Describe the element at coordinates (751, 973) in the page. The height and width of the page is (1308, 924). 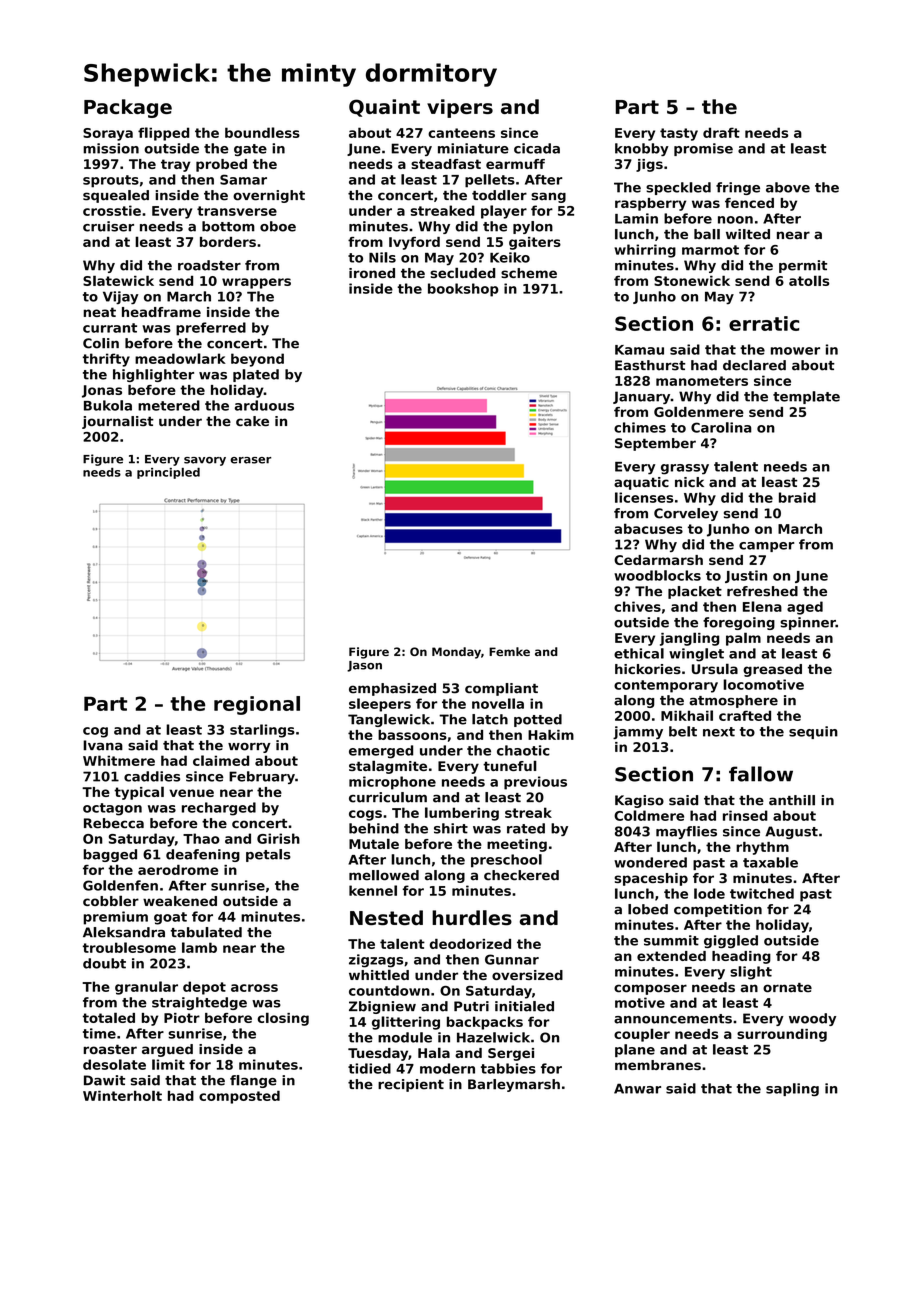
I see `slight` at that location.
